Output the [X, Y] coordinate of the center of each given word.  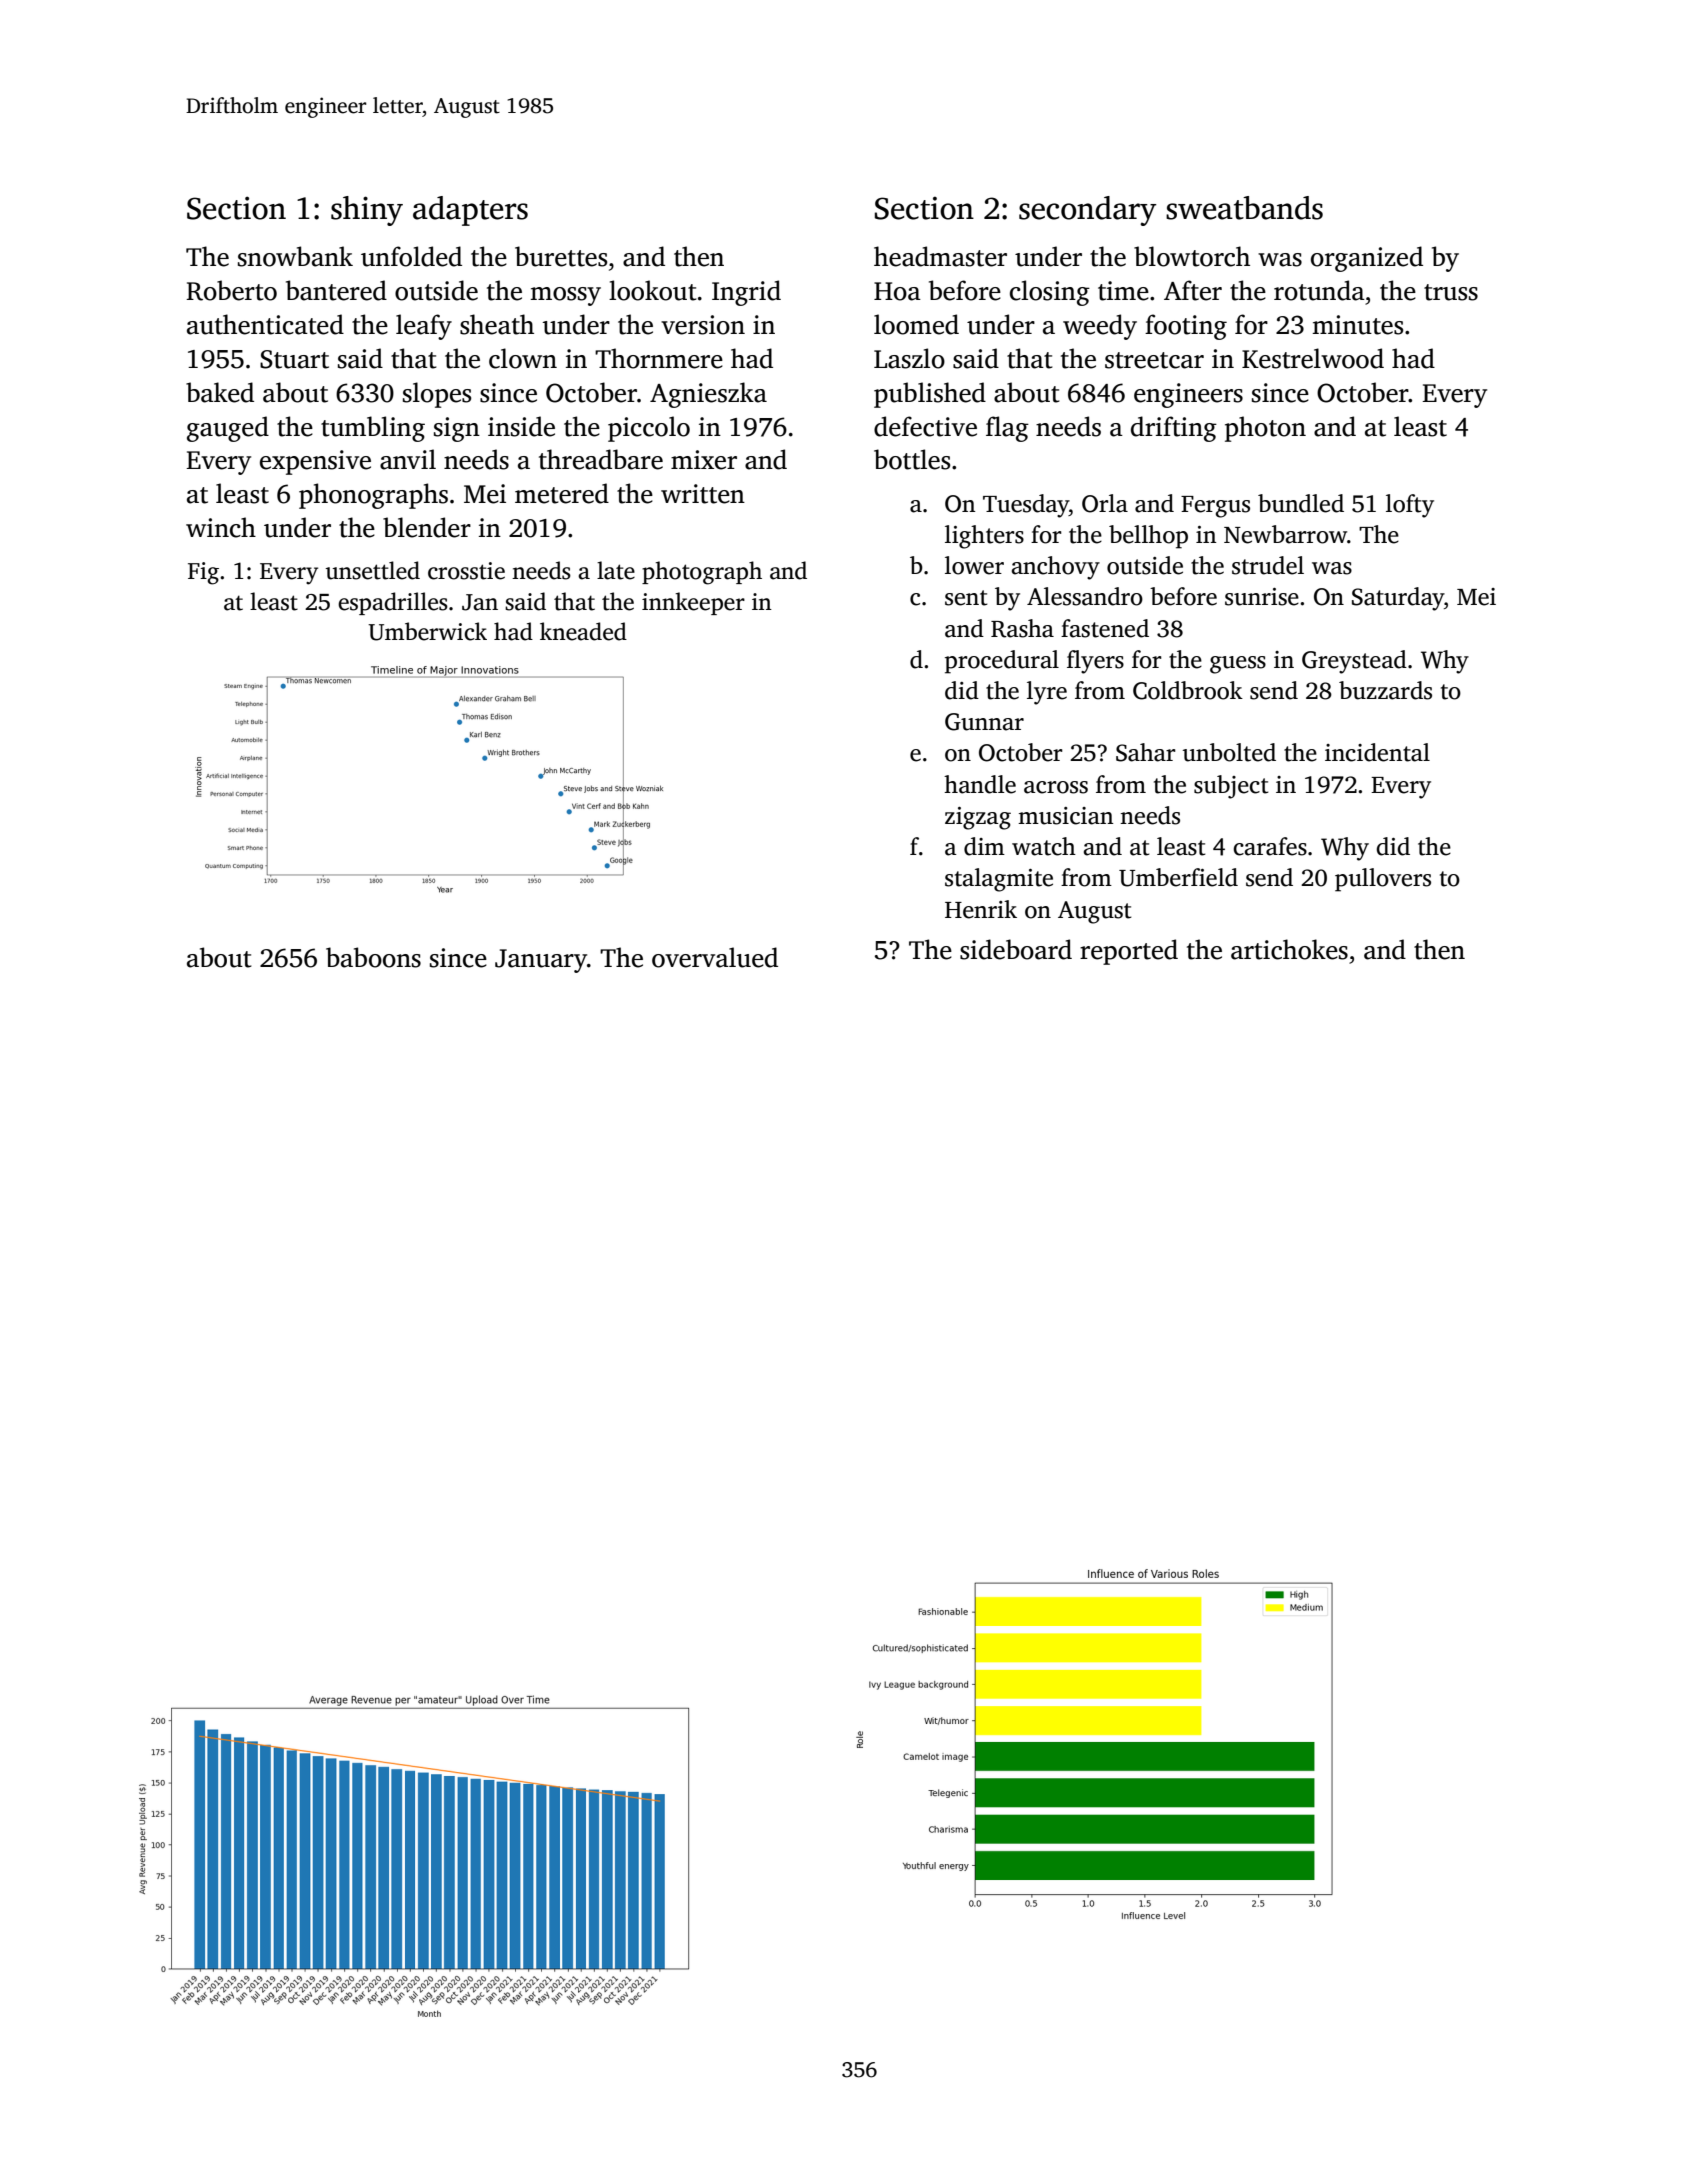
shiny [367, 211]
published [930, 395]
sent [966, 598]
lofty [1410, 506]
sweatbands [1244, 208]
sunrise [1262, 597]
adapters [470, 211]
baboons [373, 957]
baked [220, 392]
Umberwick [427, 631]
